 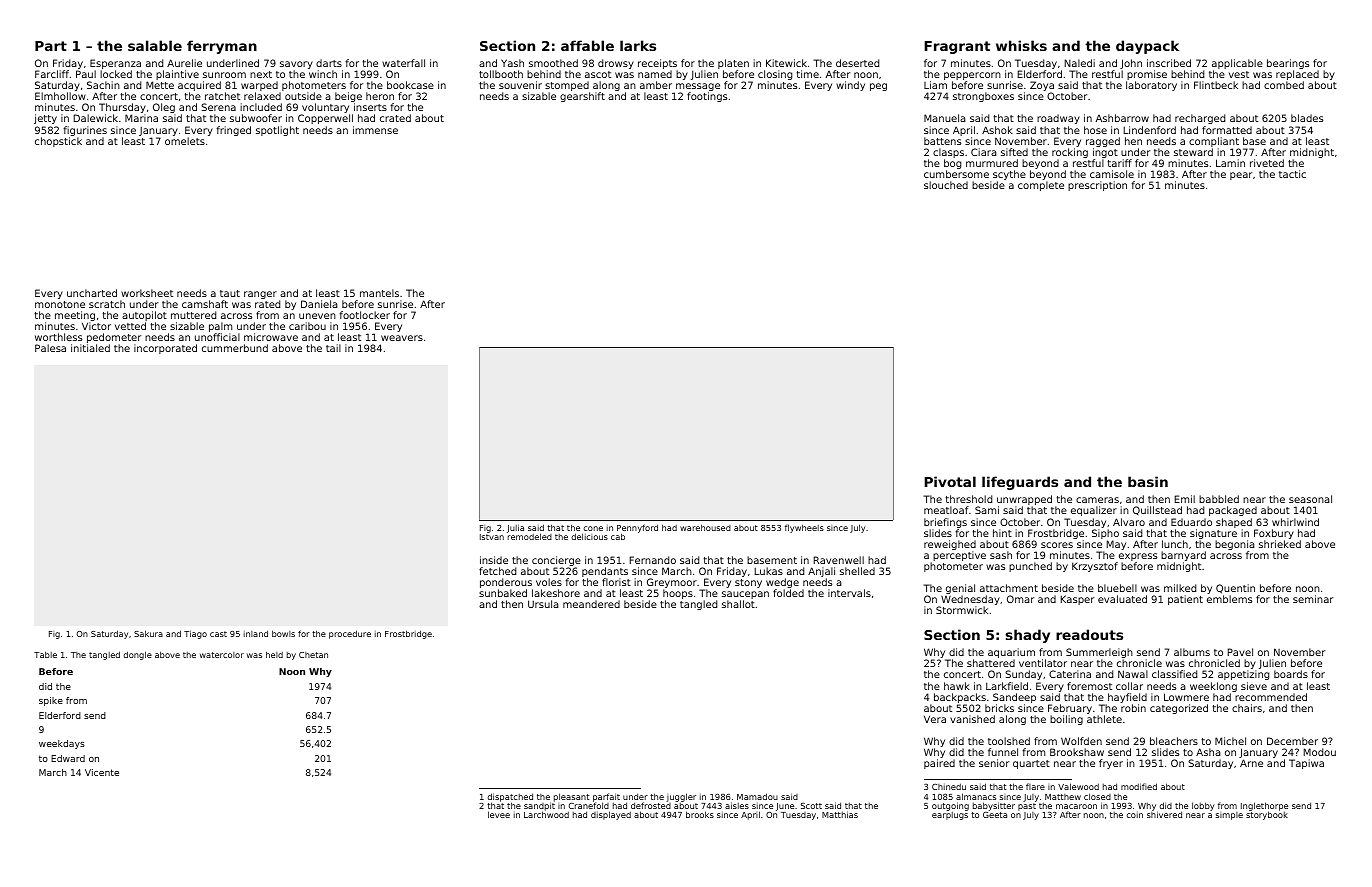 What do you see at coordinates (611, 815) in the screenshot?
I see `displayed` at bounding box center [611, 815].
